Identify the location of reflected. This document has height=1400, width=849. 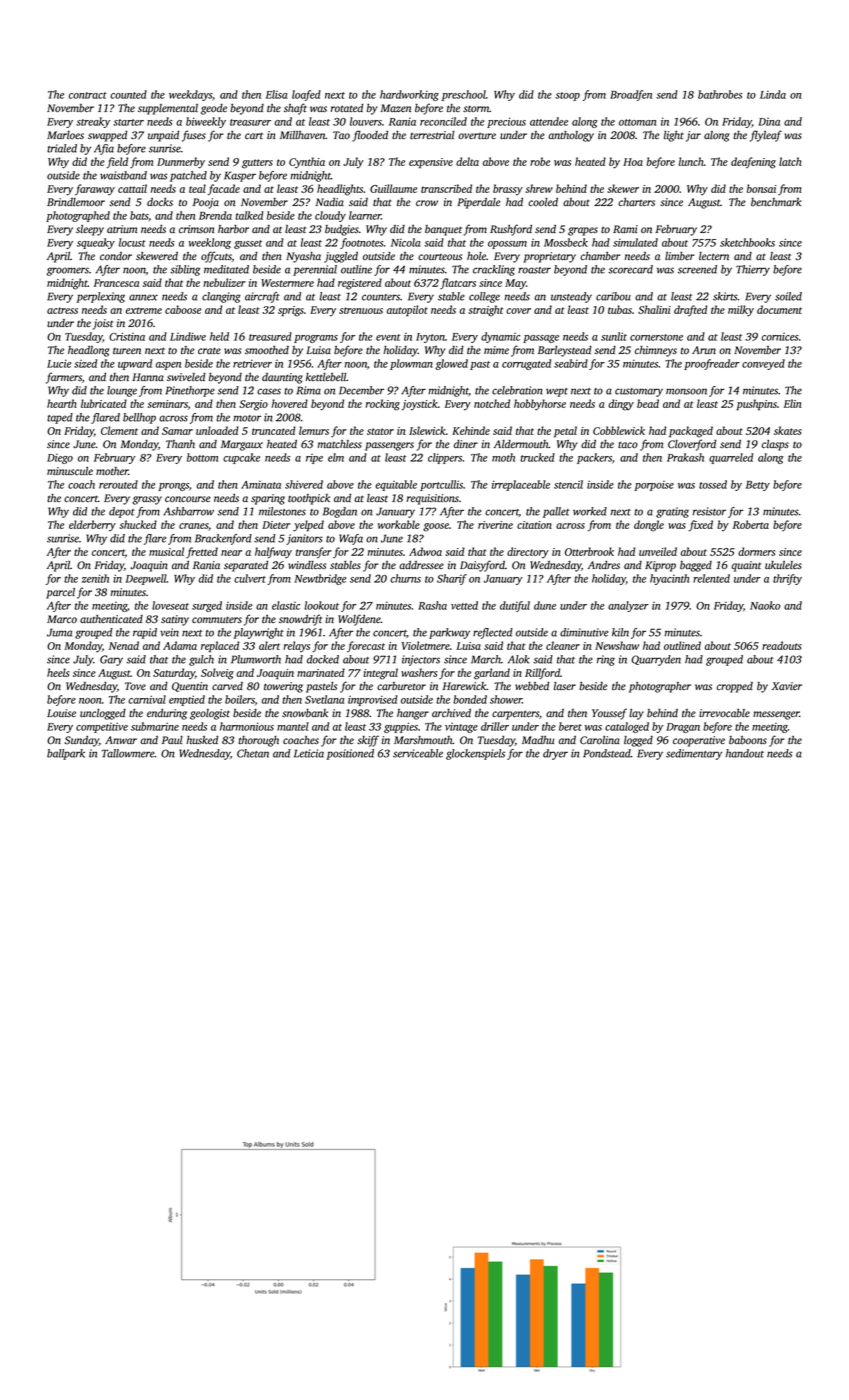
(493, 633).
